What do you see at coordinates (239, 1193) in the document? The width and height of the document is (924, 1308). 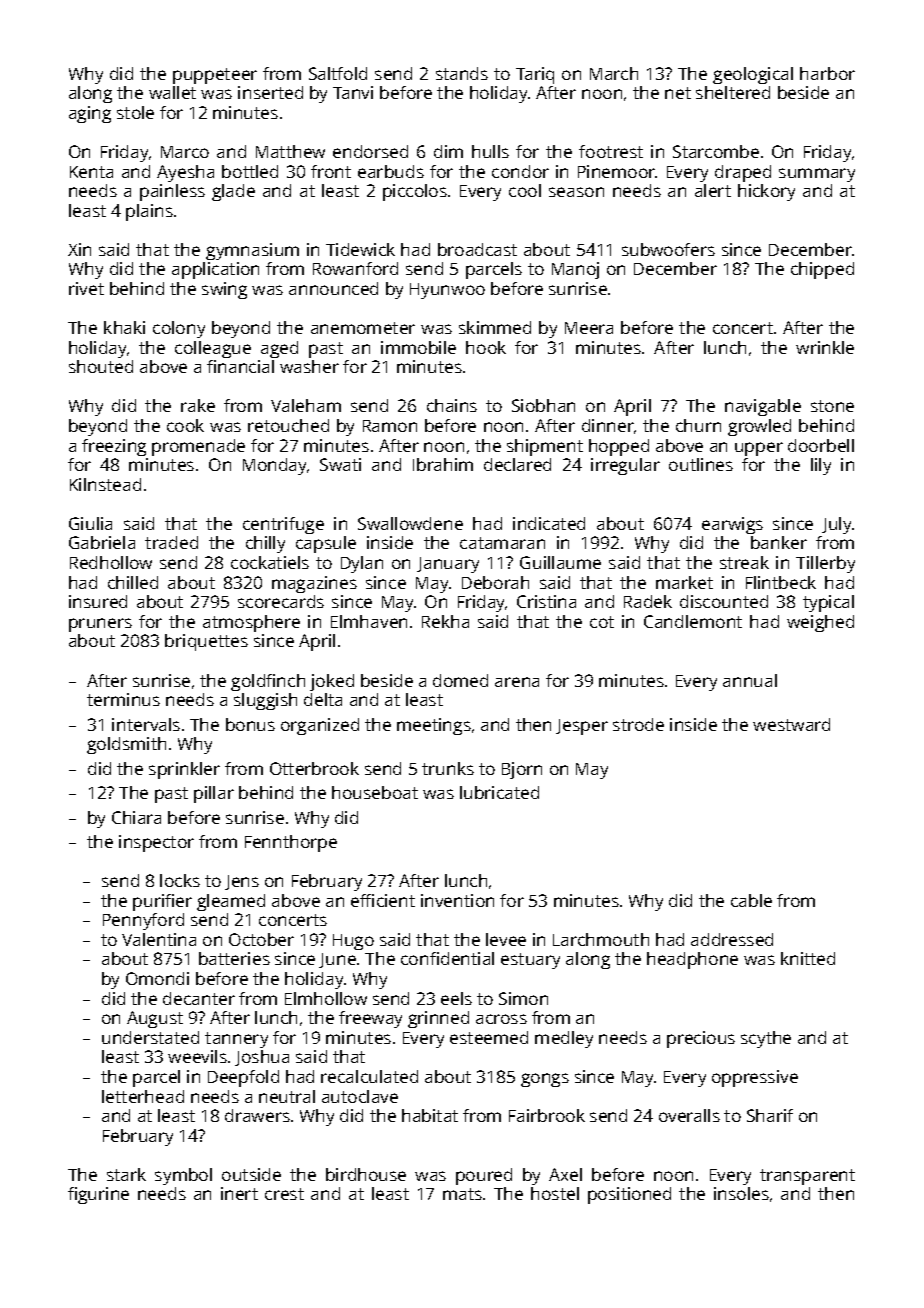 I see `inert` at bounding box center [239, 1193].
